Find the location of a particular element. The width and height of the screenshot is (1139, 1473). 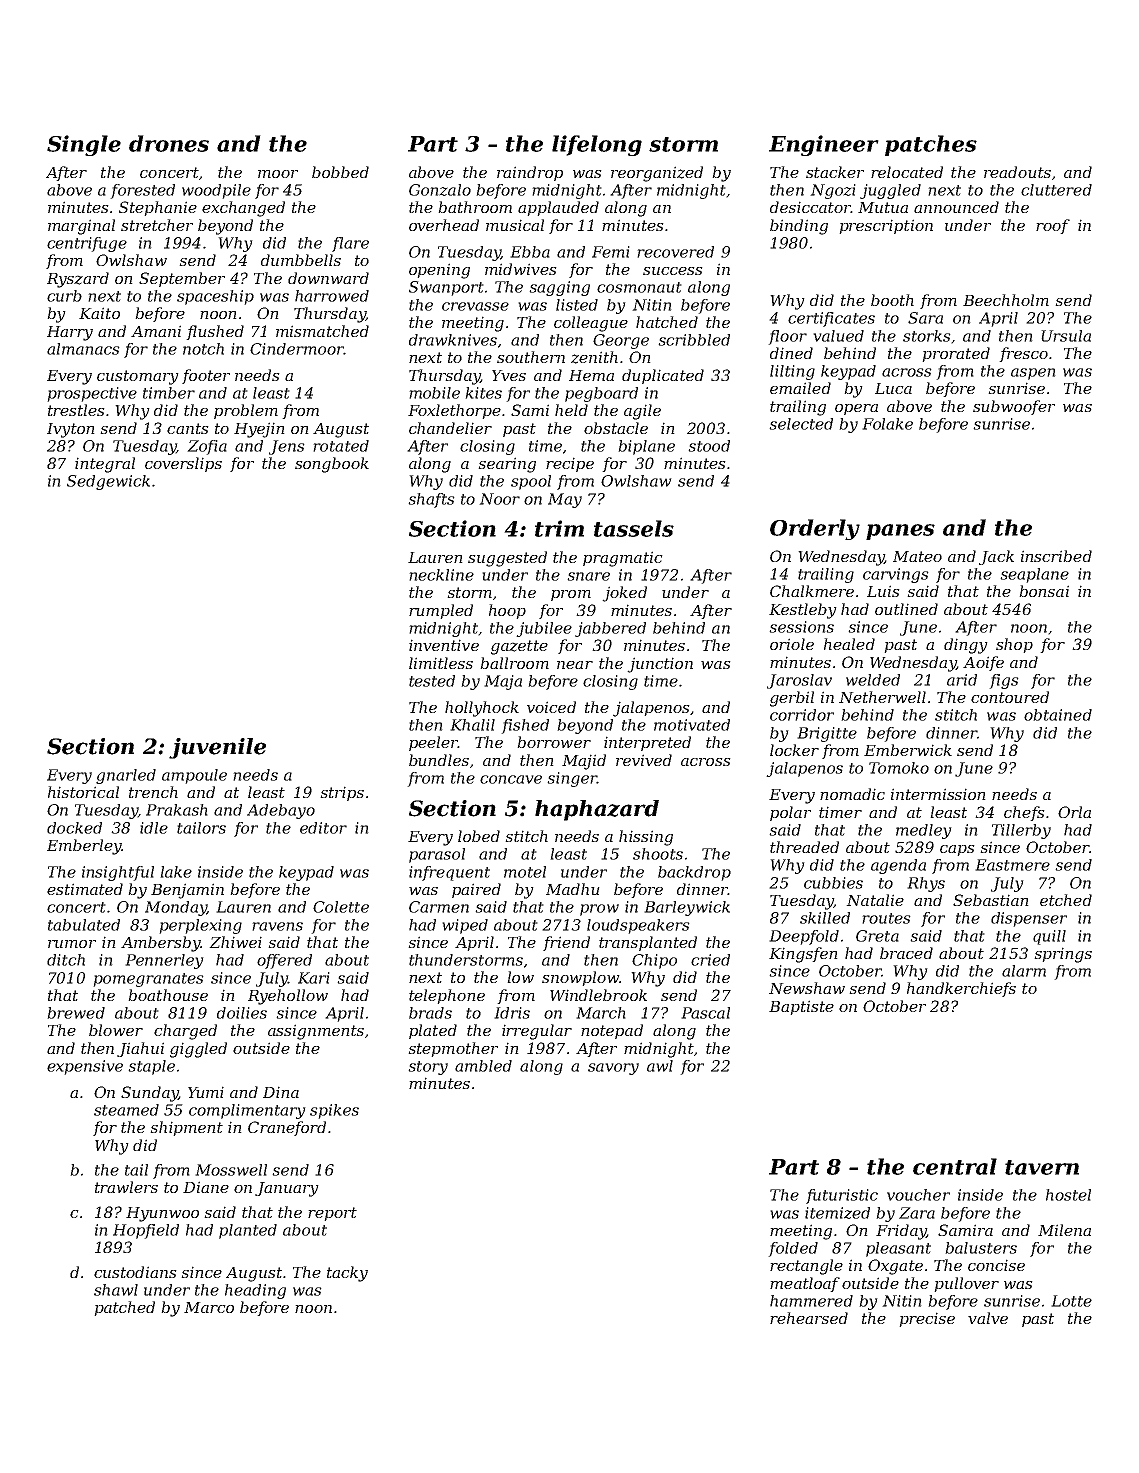

Benjamin is located at coordinates (187, 891).
